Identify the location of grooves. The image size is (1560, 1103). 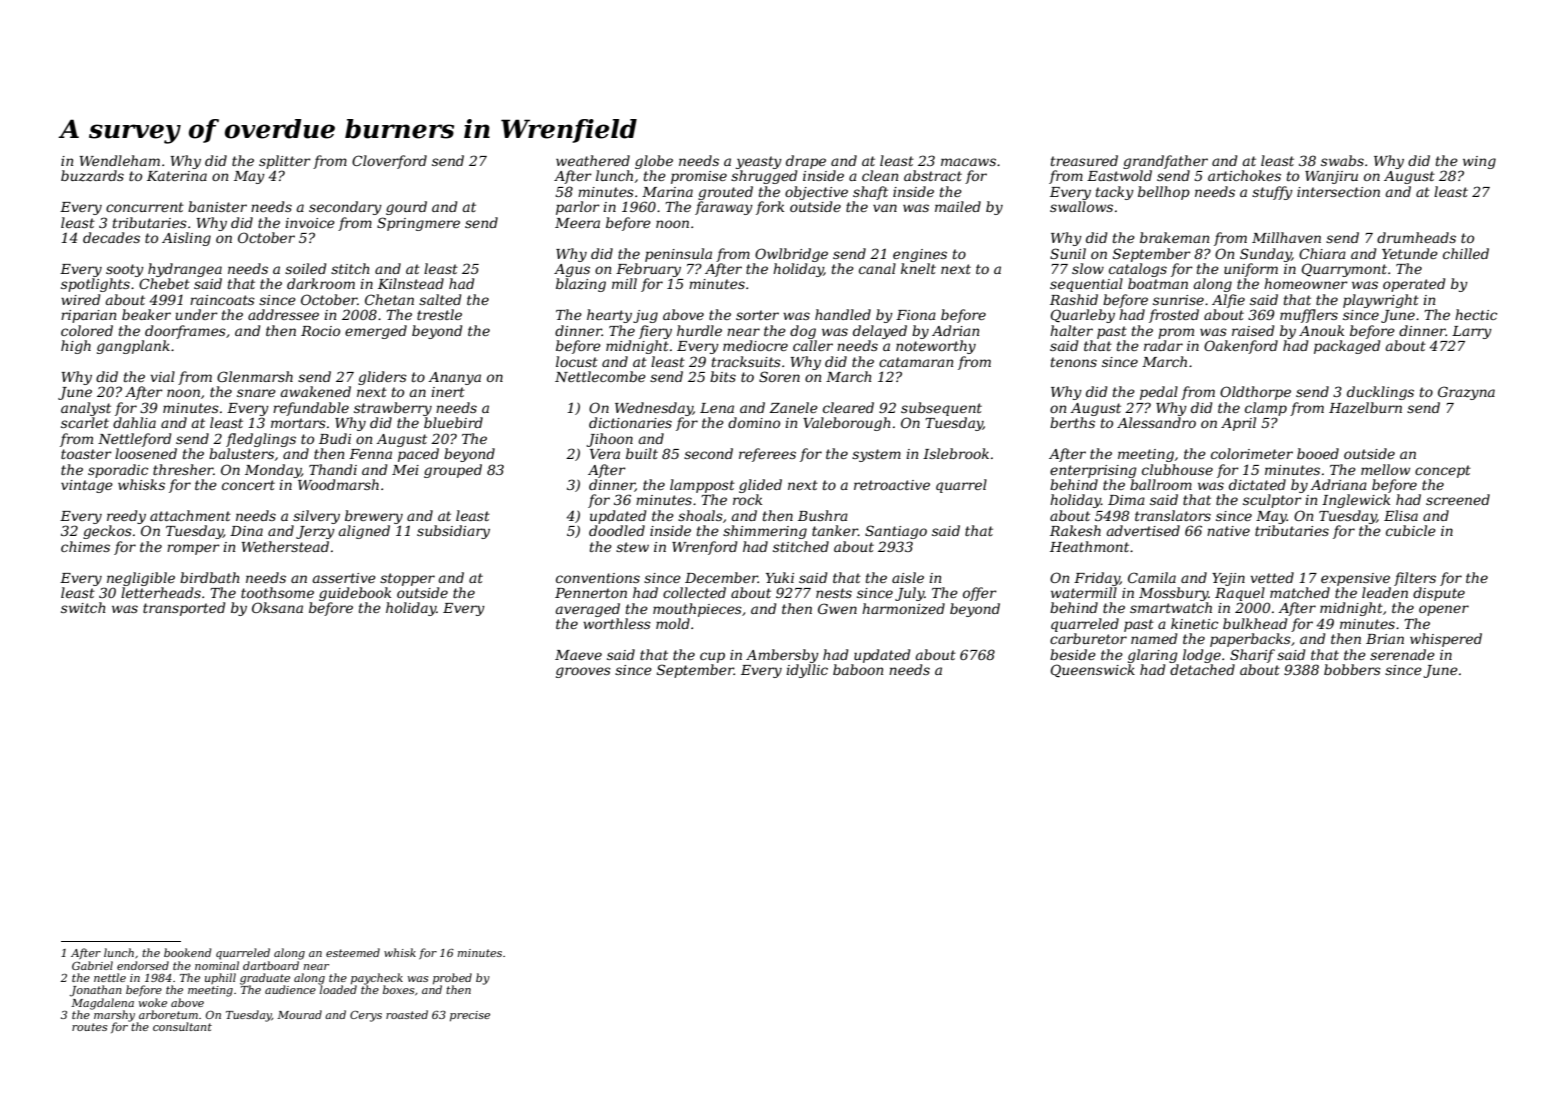
(583, 672).
